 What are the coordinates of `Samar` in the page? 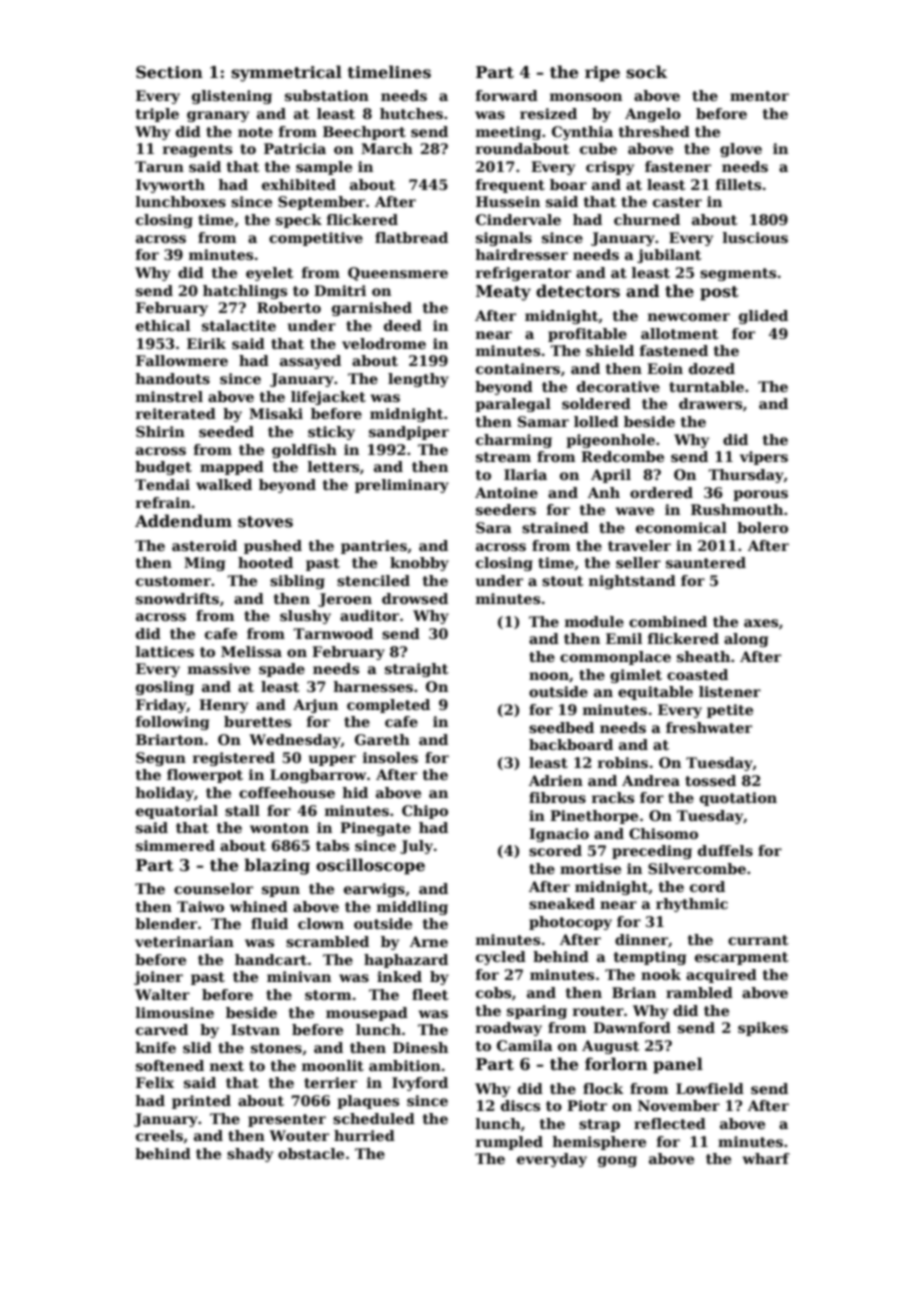 It's located at (543, 421).
